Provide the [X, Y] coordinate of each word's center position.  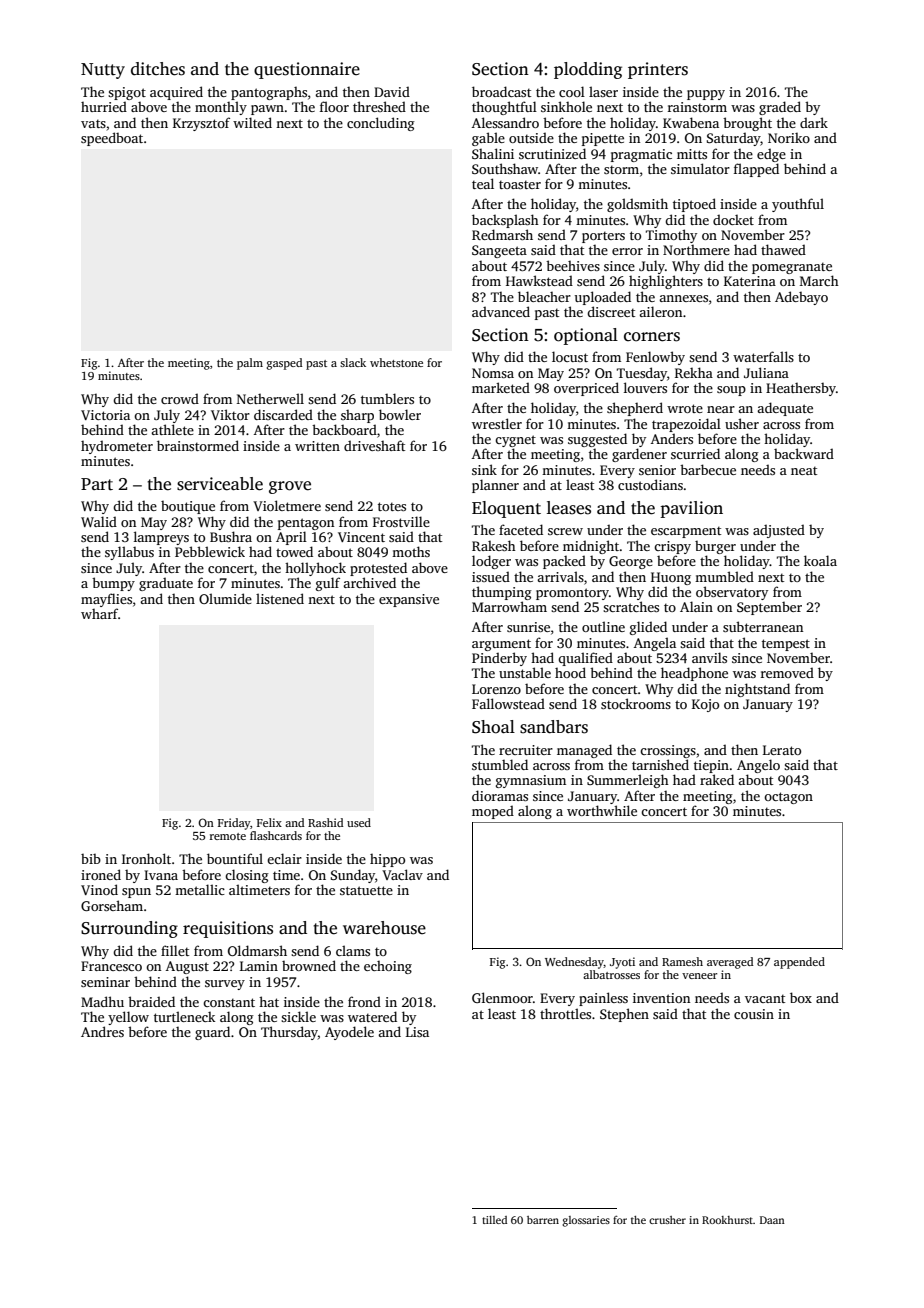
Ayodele [349, 1033]
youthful [798, 205]
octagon [788, 798]
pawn [267, 110]
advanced [501, 311]
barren [543, 1220]
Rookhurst [727, 1220]
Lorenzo [496, 689]
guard [212, 1033]
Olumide [225, 598]
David [392, 91]
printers [658, 70]
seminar [105, 982]
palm [250, 364]
